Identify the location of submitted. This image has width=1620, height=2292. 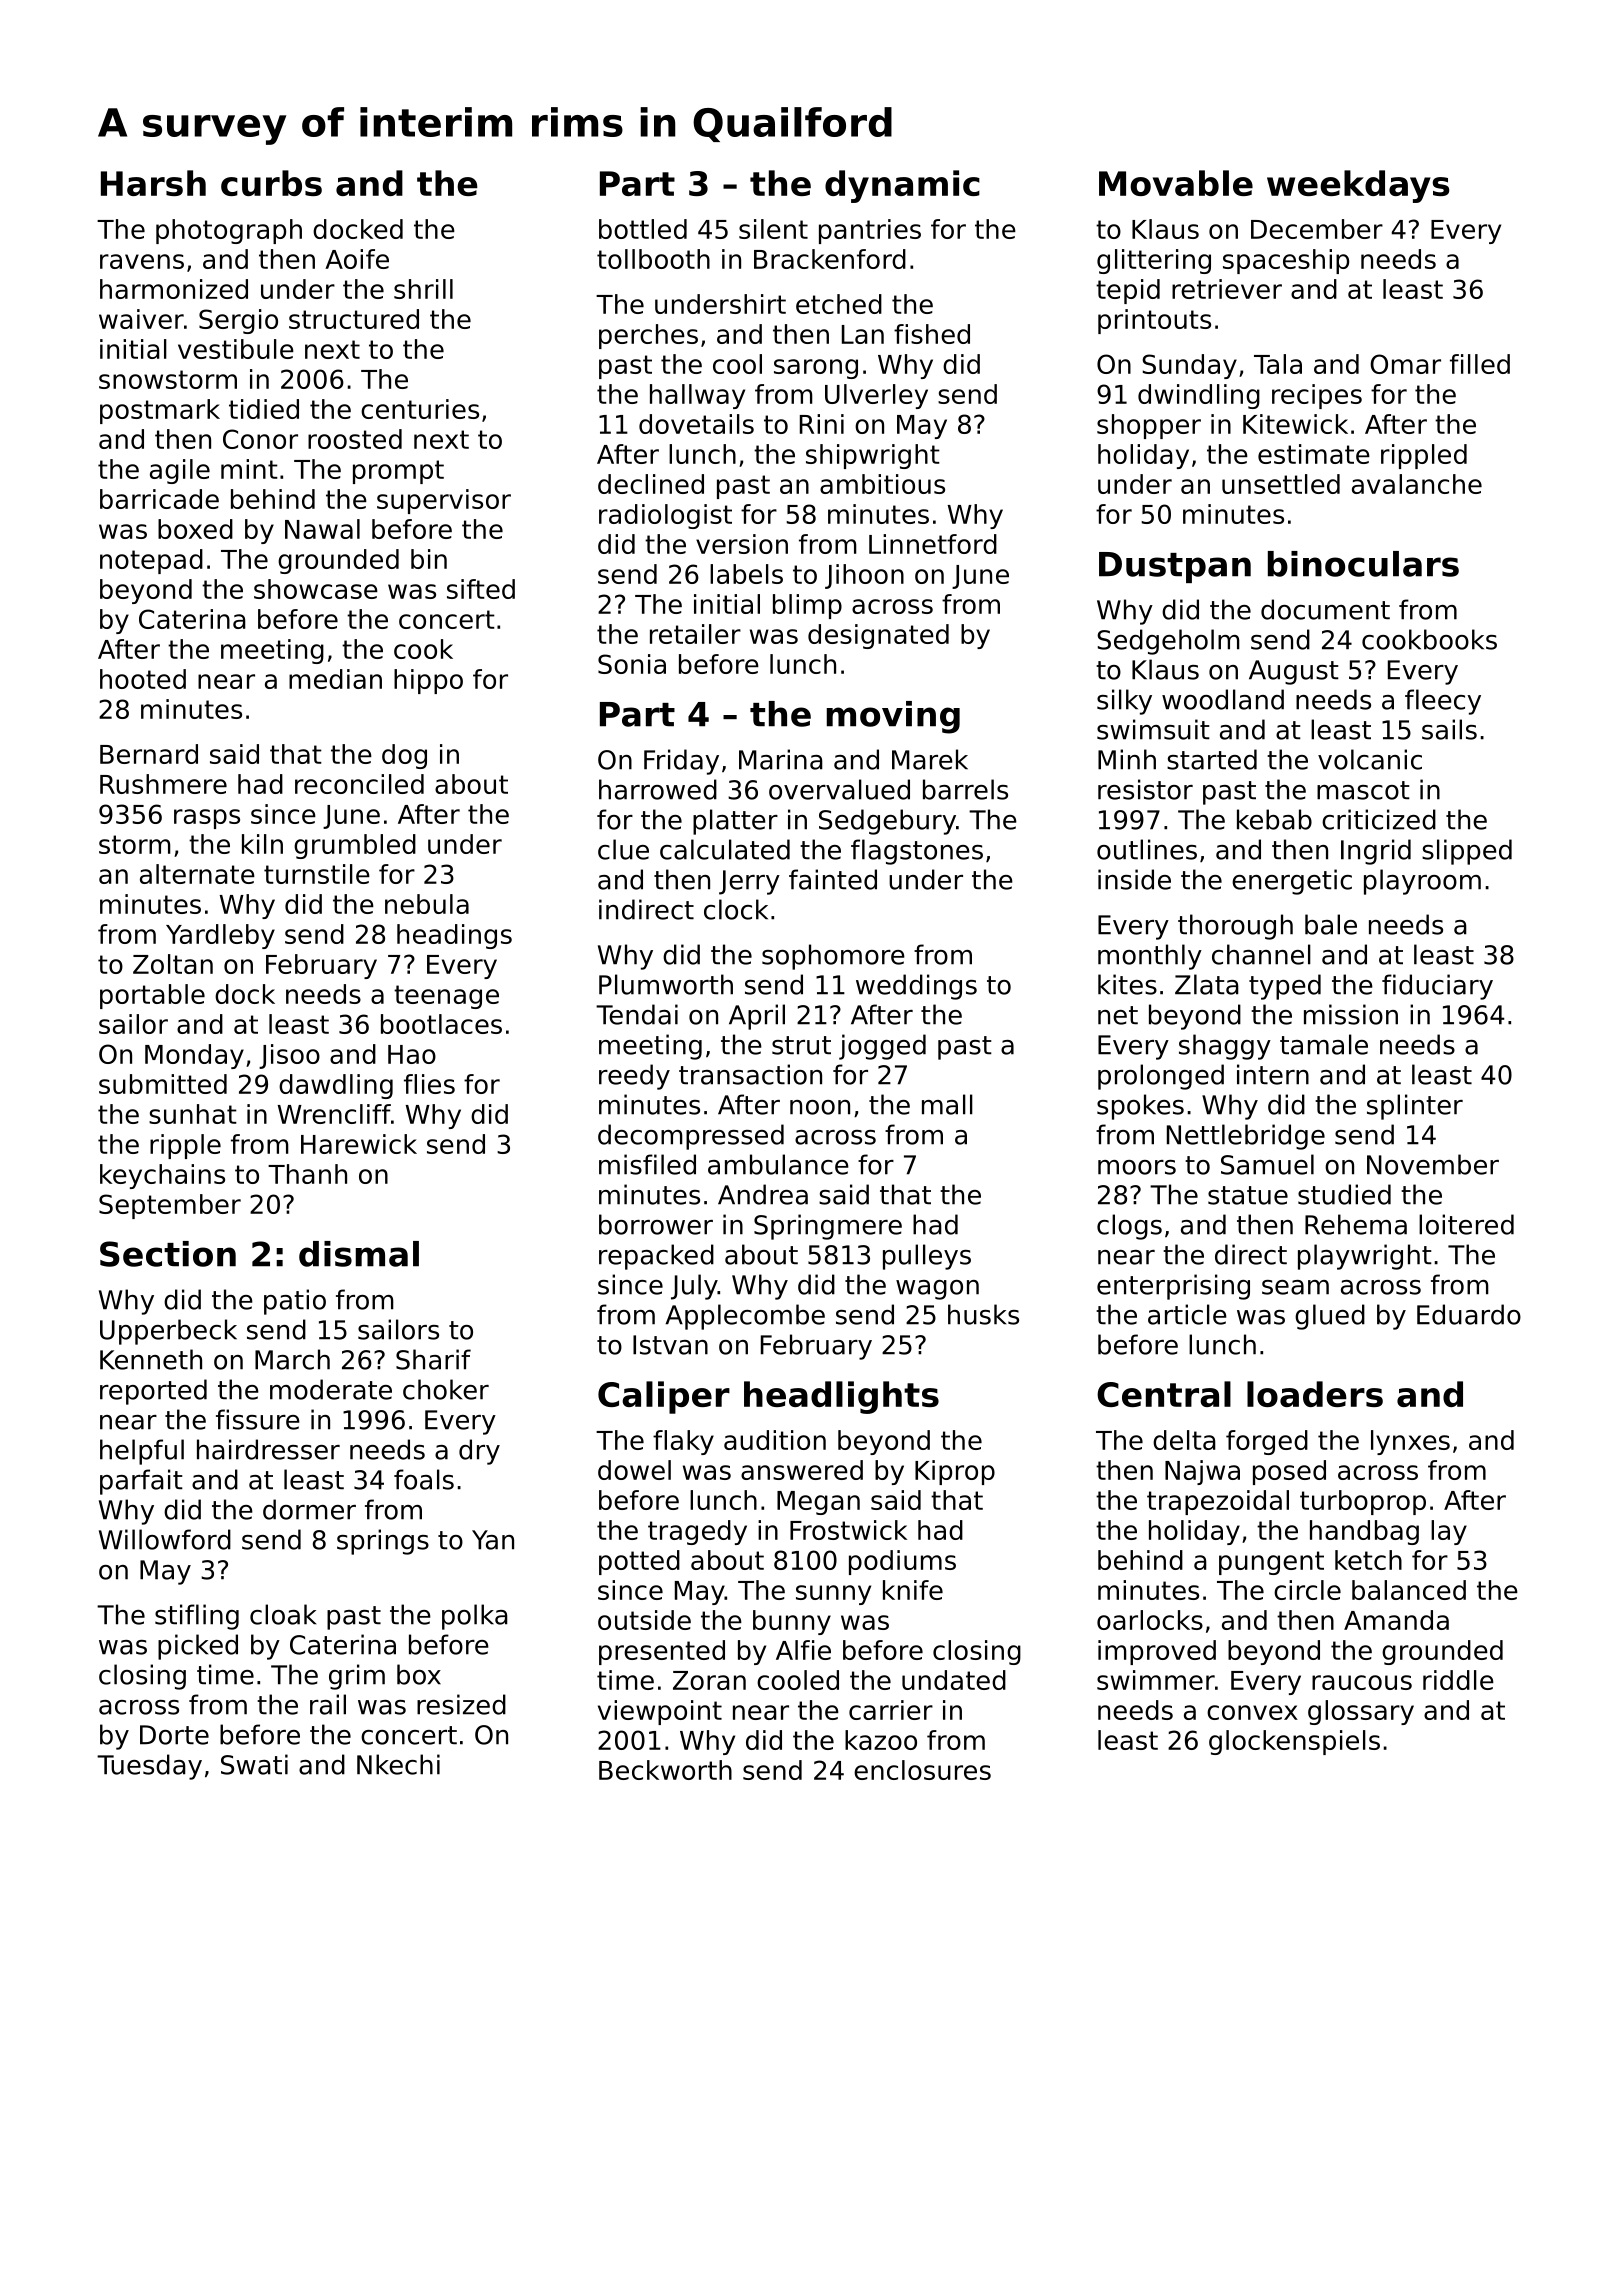
(163, 1084).
